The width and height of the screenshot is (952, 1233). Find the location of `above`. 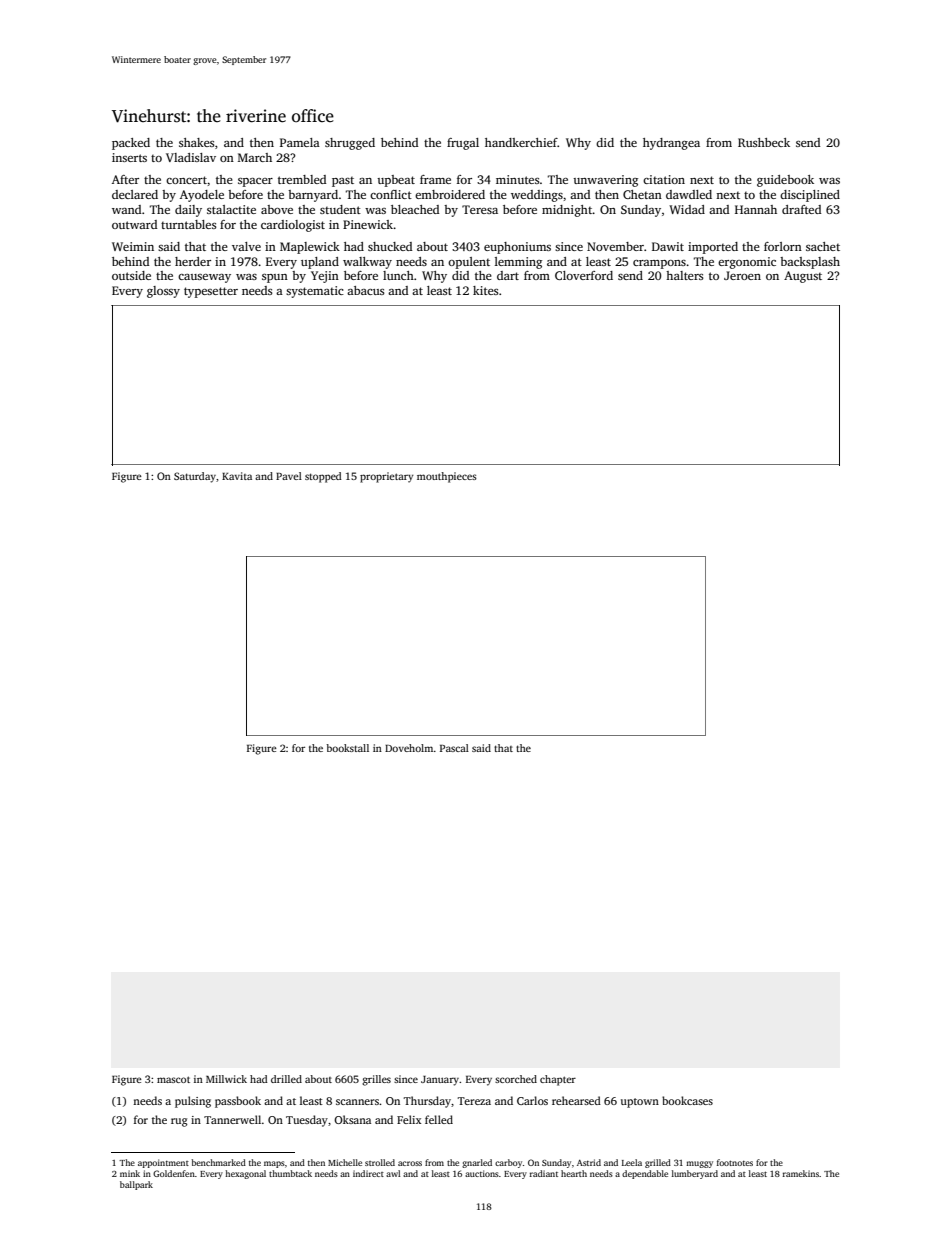

above is located at coordinates (277, 209).
